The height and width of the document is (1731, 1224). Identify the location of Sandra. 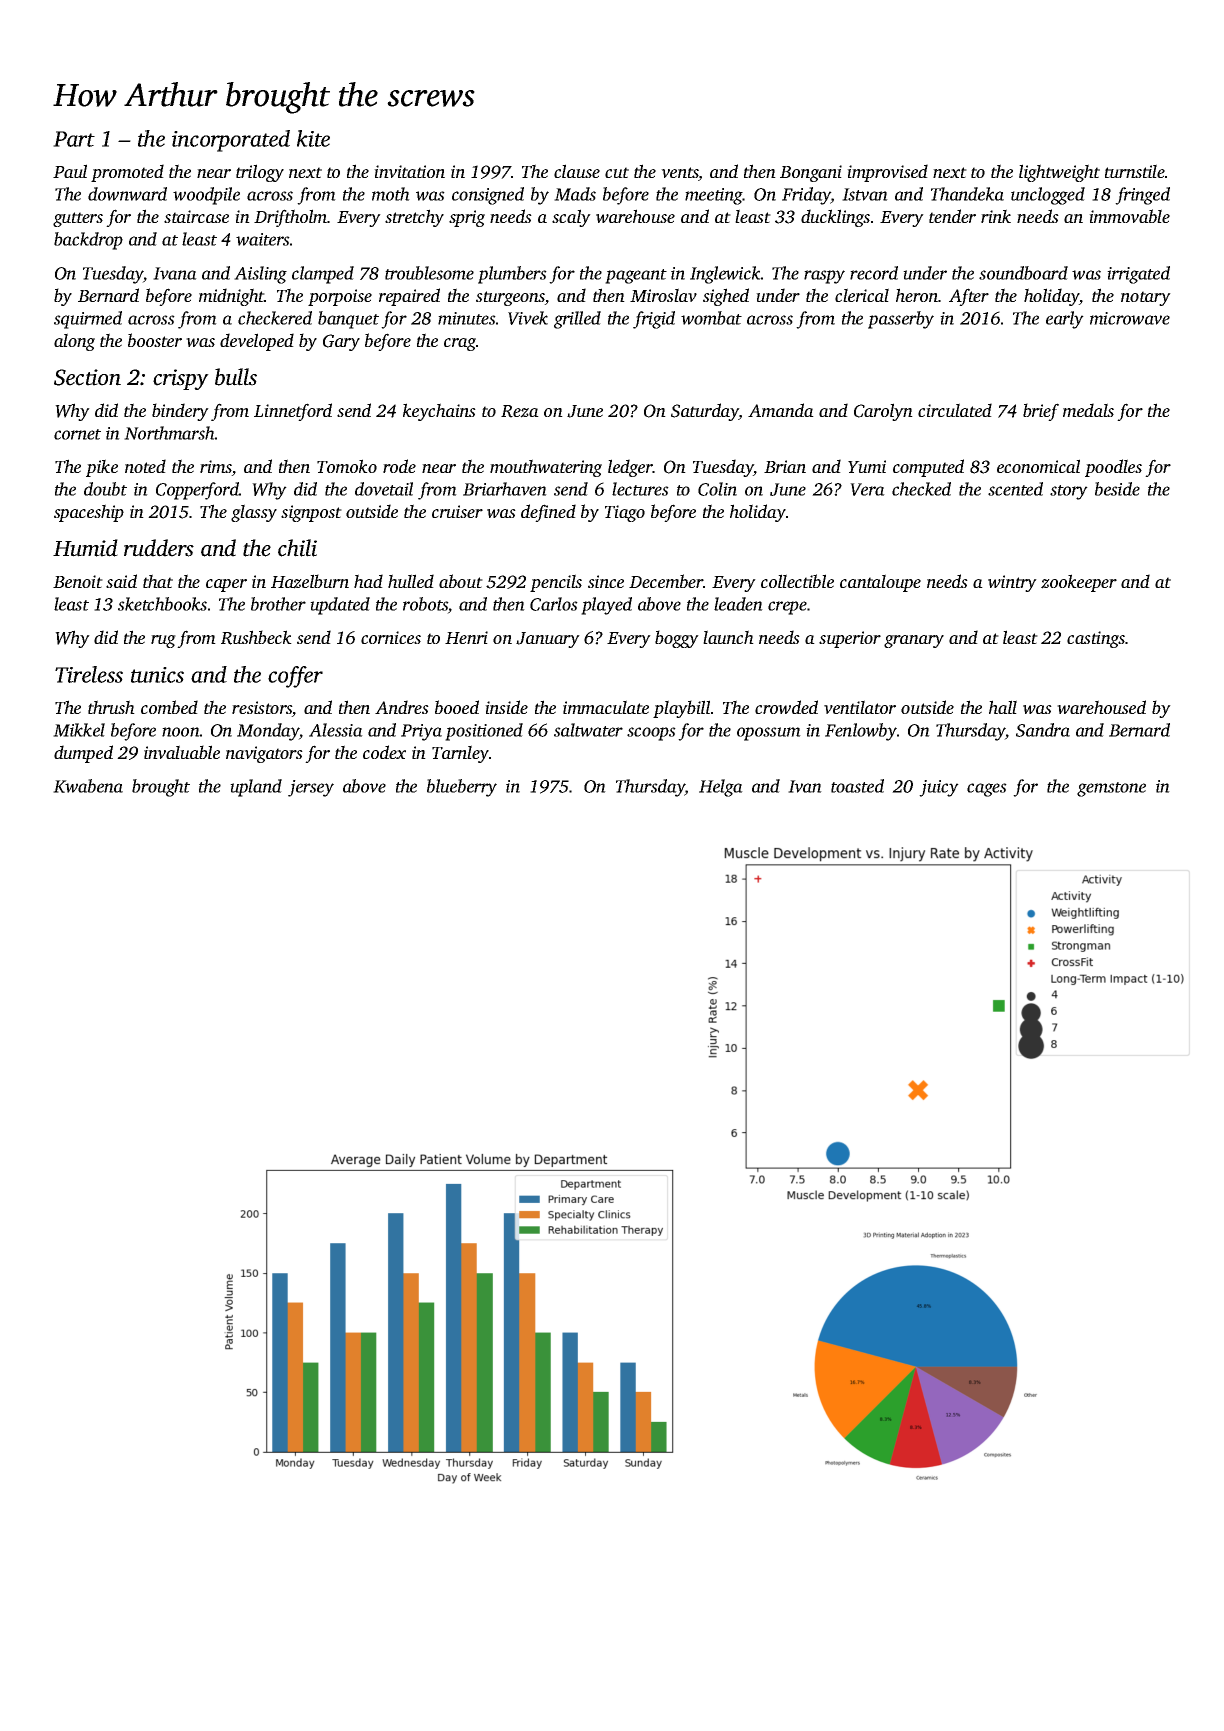
(1043, 730).
